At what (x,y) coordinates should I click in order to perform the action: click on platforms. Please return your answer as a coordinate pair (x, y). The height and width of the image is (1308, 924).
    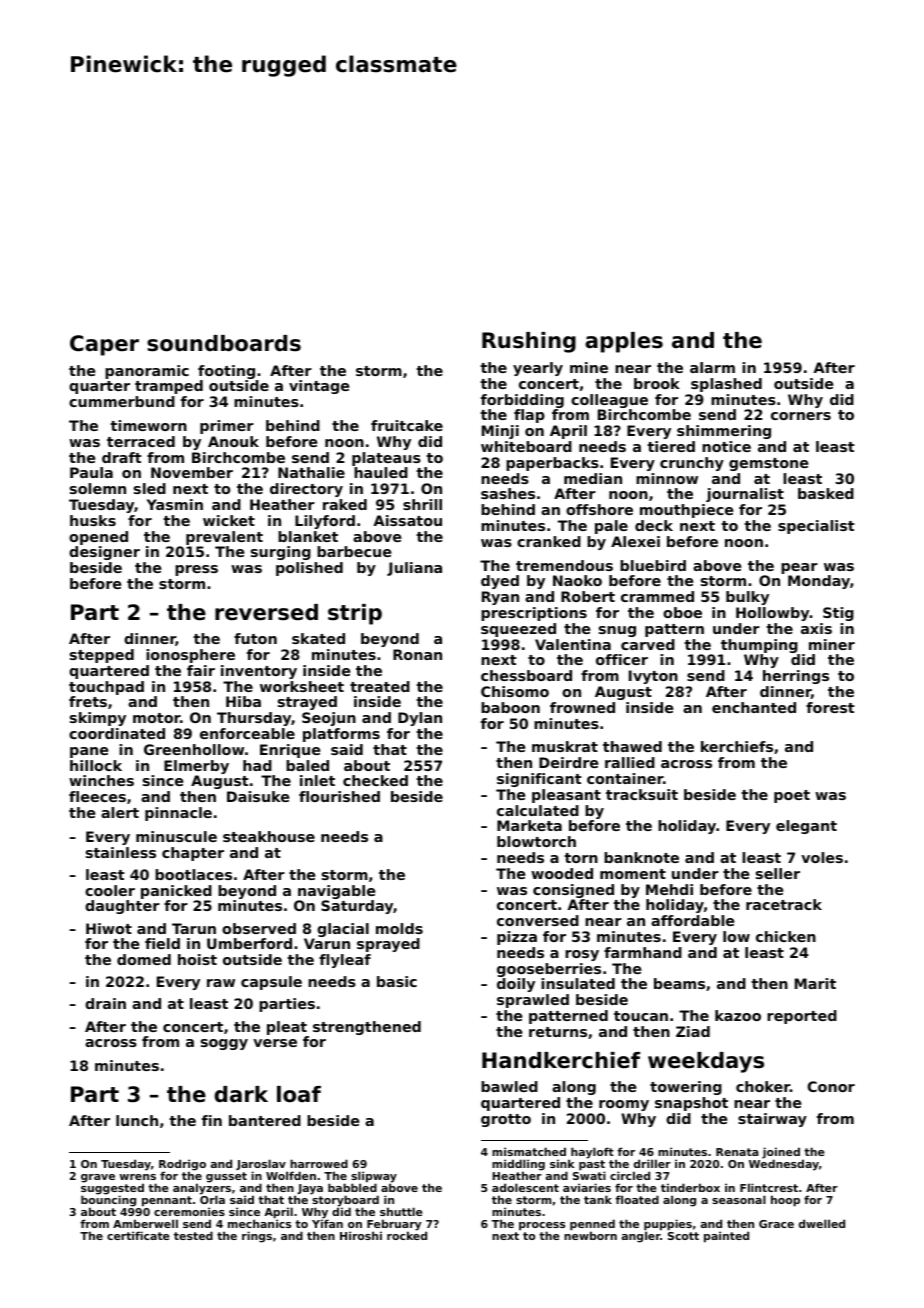
    Looking at the image, I should click on (341, 735).
